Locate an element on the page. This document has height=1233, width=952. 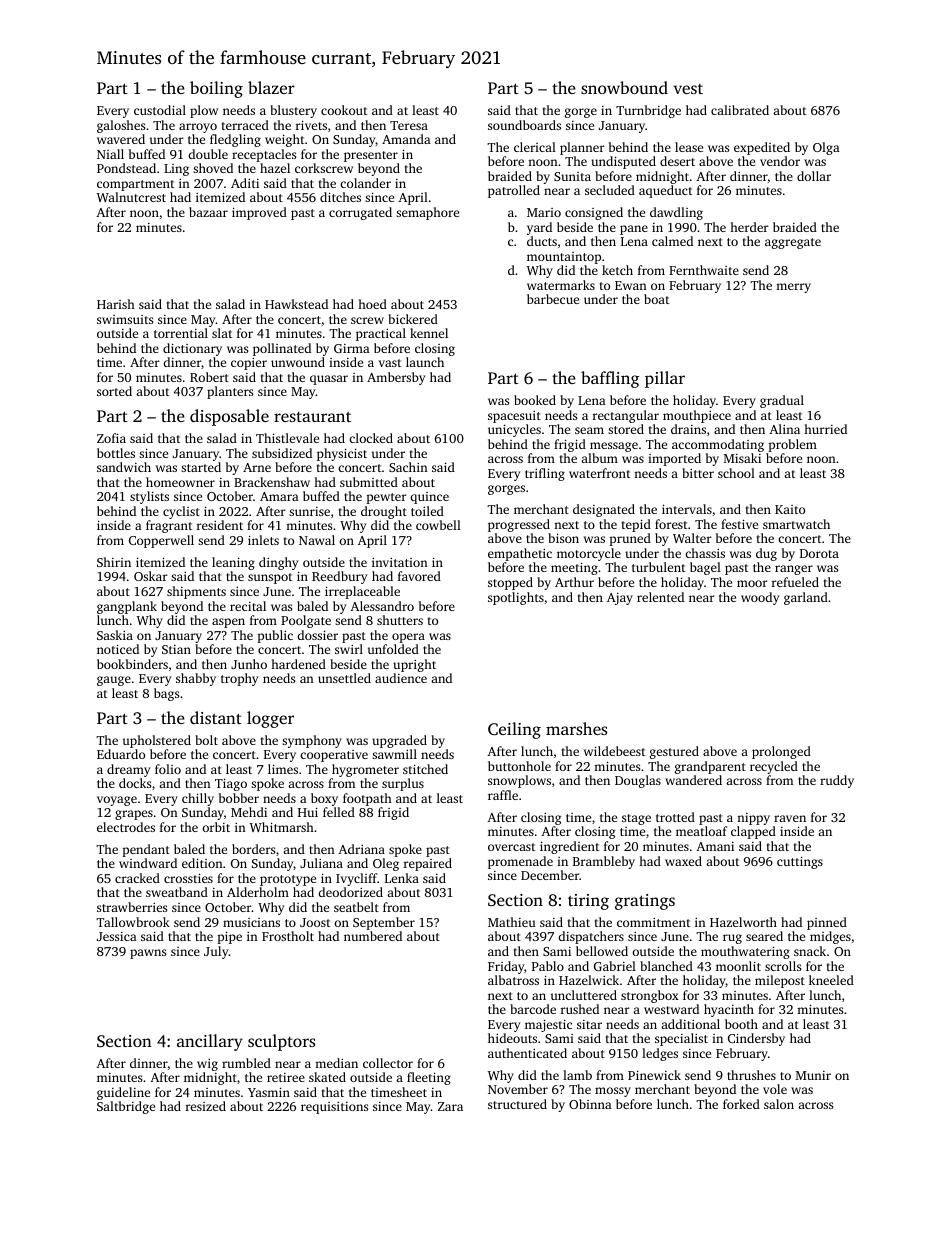
Dorota is located at coordinates (819, 553).
